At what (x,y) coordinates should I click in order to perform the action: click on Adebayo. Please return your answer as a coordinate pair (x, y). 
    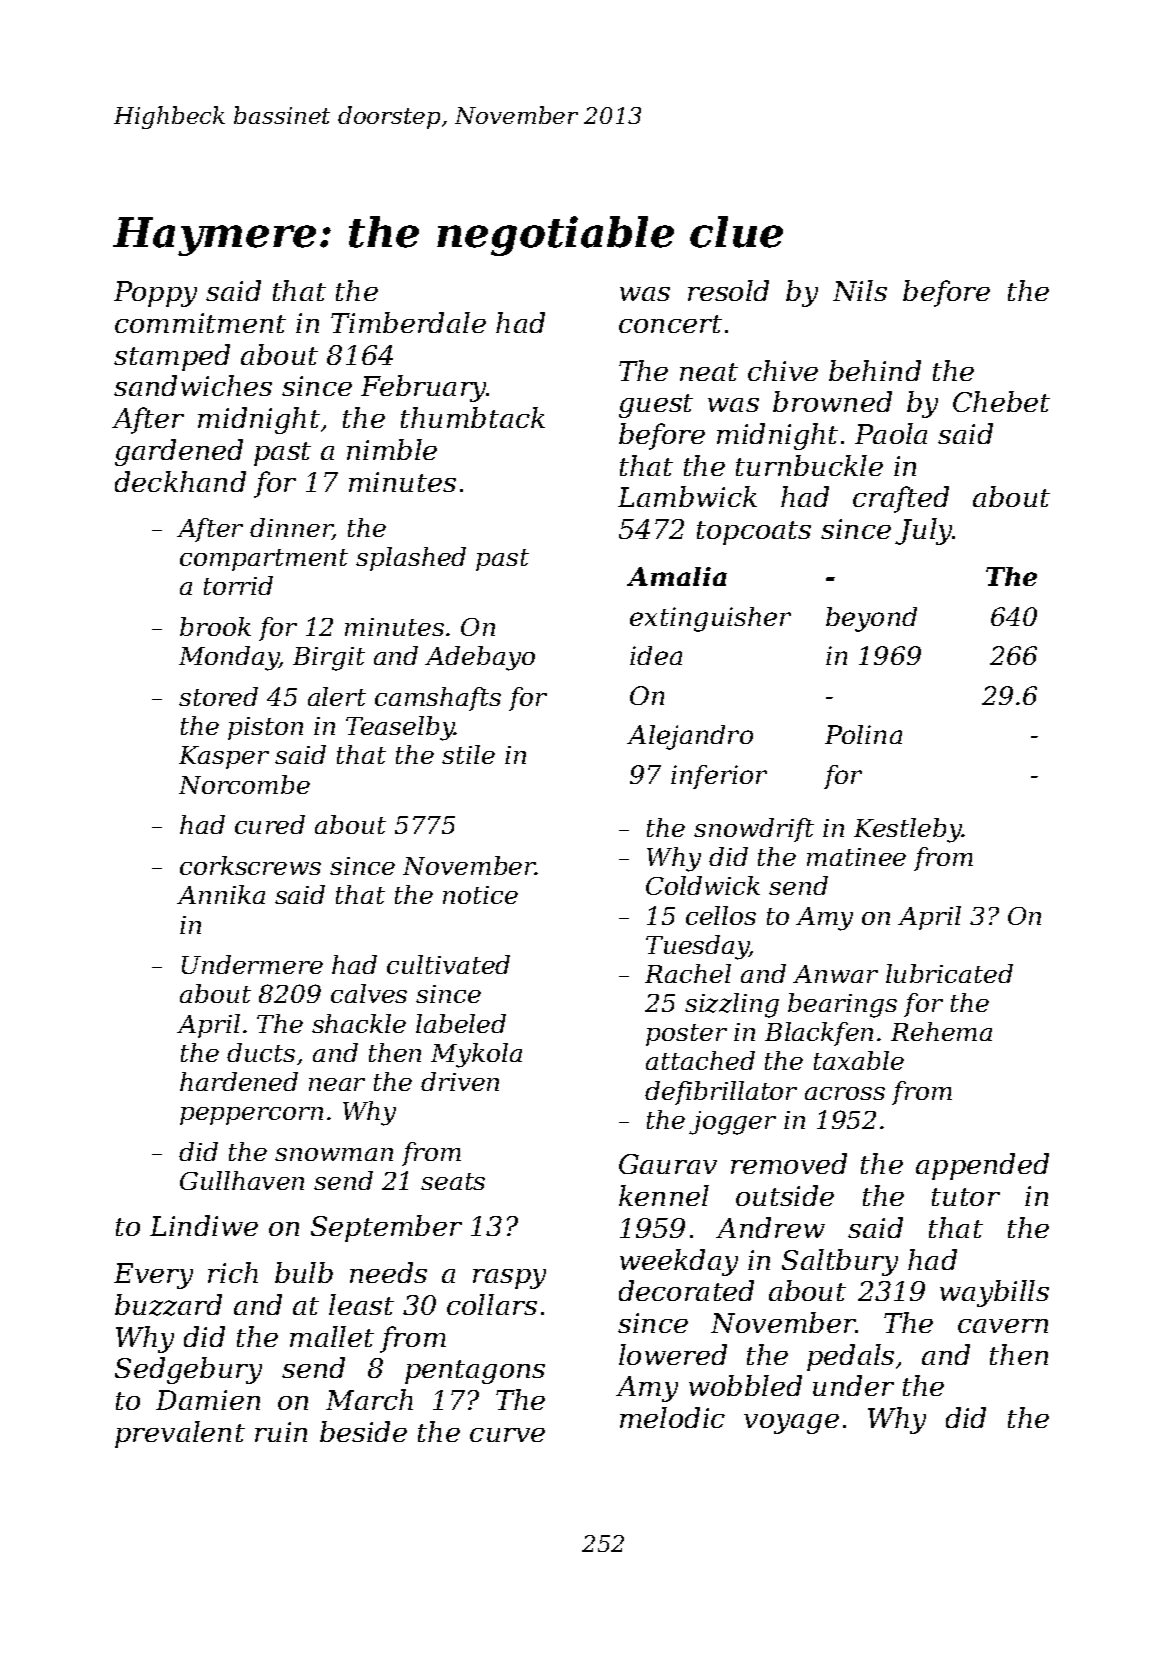
    Looking at the image, I should click on (480, 658).
